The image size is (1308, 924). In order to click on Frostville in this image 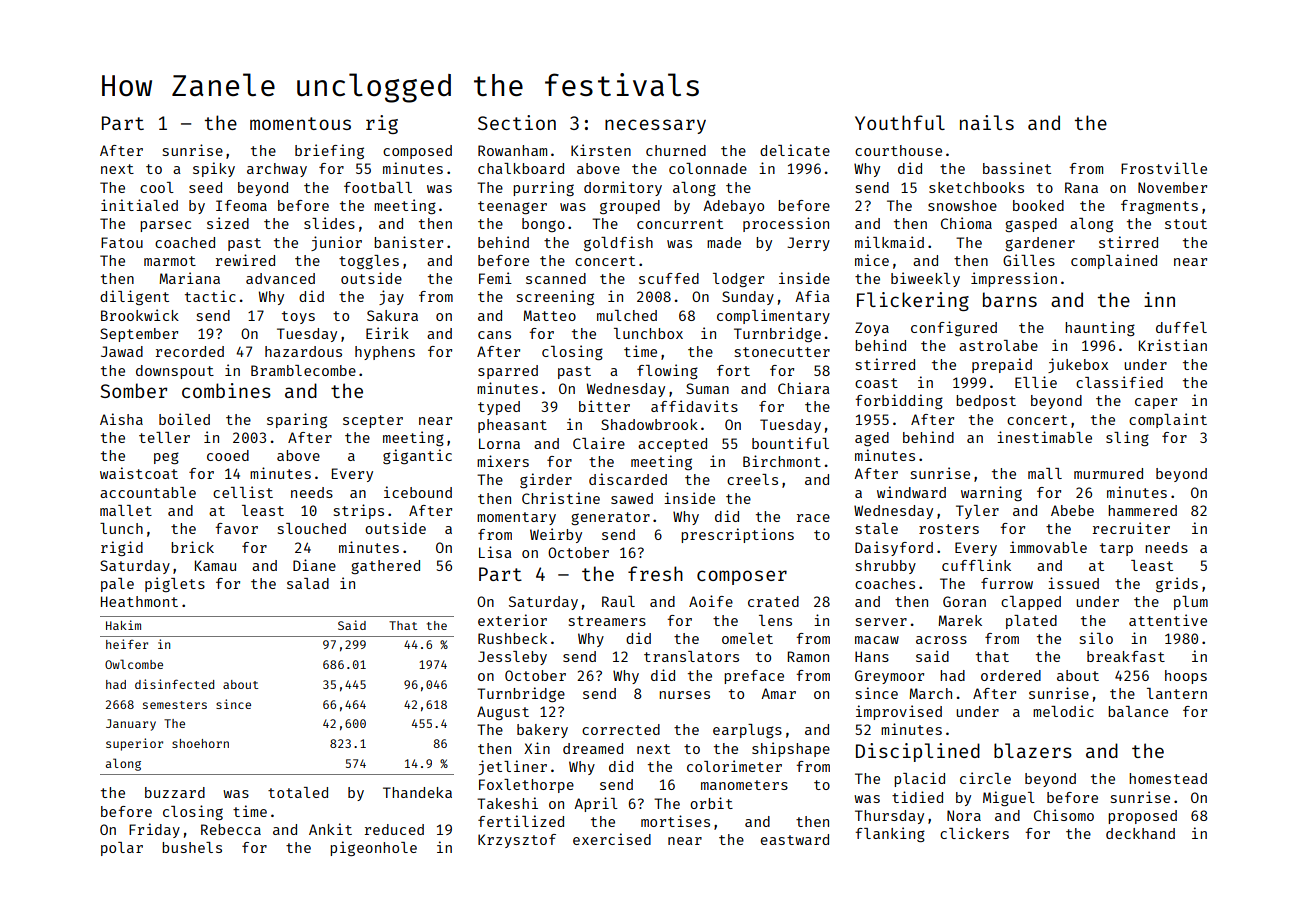, I will do `click(1164, 168)`.
